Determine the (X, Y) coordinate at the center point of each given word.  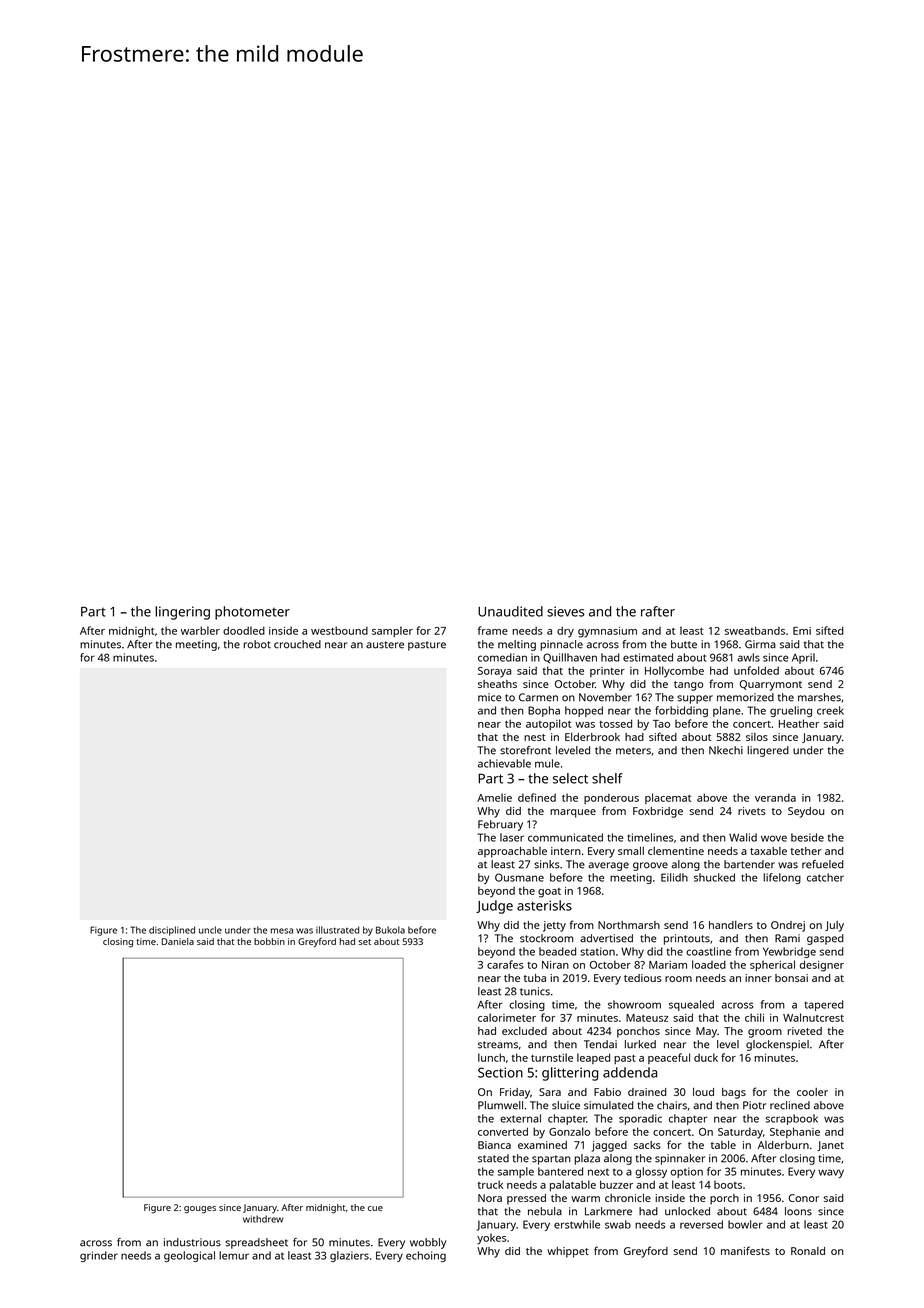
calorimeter (507, 1017)
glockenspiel (777, 1045)
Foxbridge (658, 812)
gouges (200, 1210)
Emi (802, 631)
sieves (566, 611)
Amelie (494, 797)
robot (257, 644)
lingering (182, 613)
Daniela (178, 941)
